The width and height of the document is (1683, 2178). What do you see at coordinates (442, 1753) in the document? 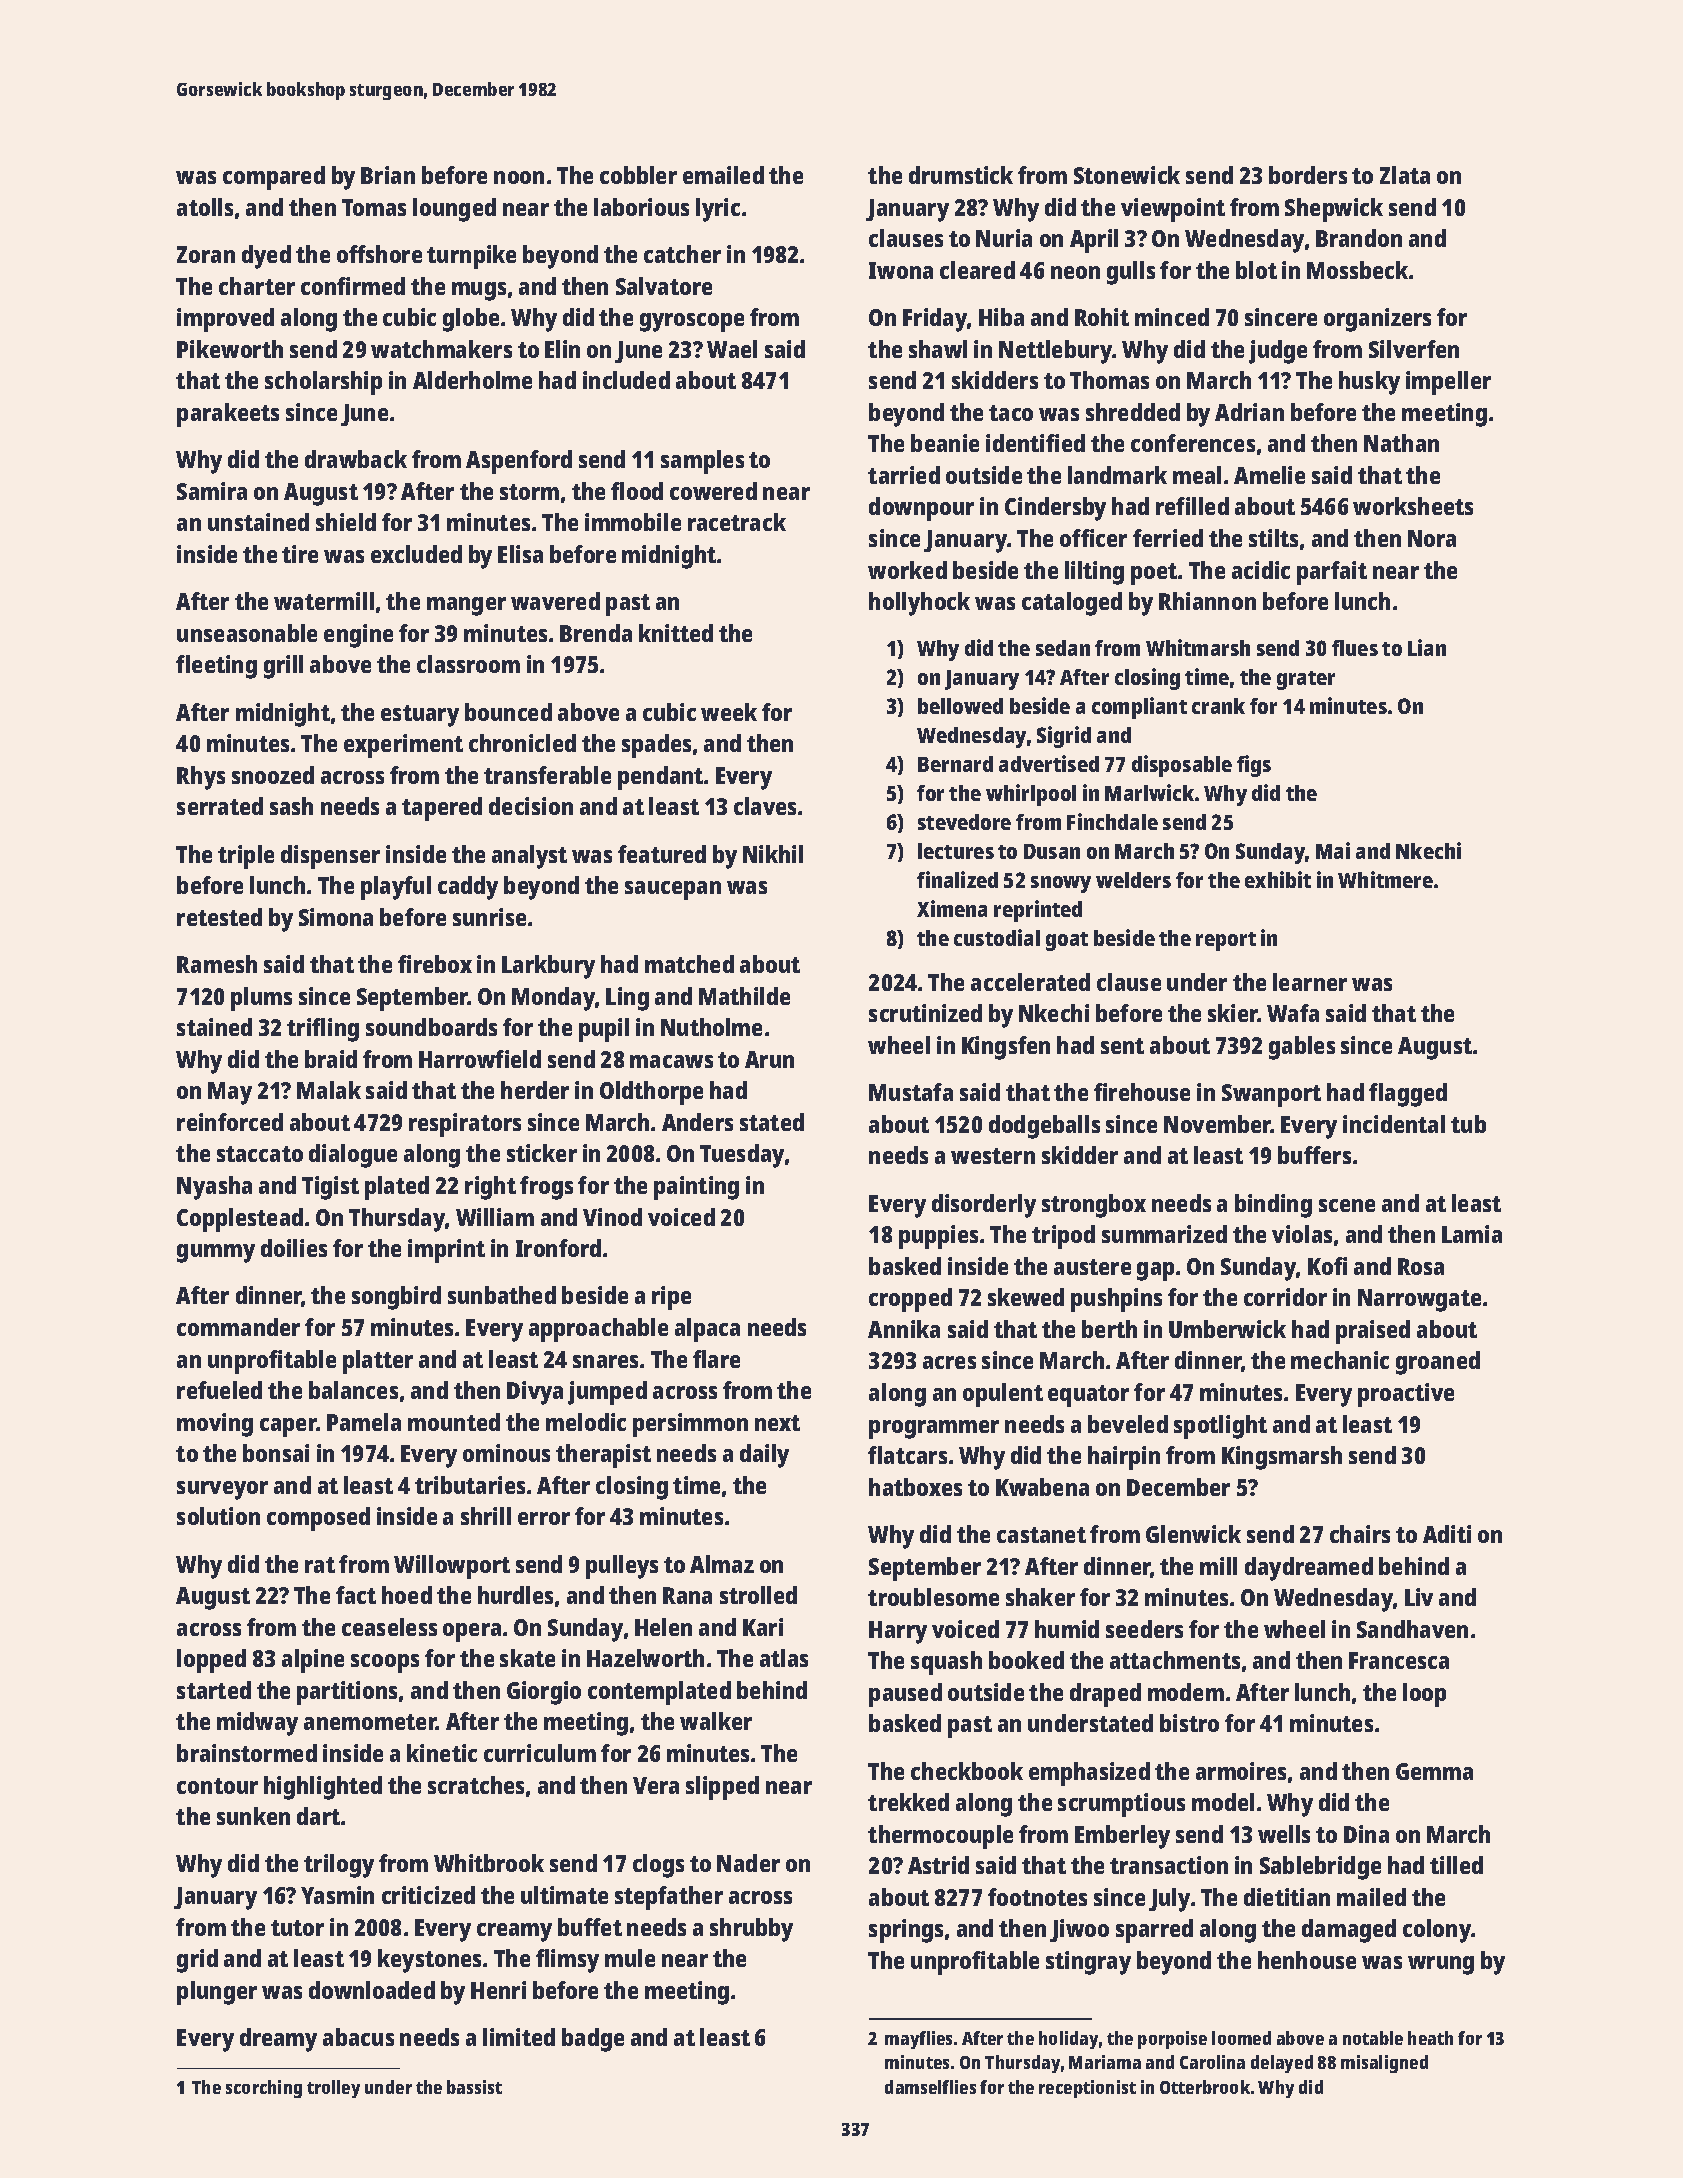
I see `kinetic` at bounding box center [442, 1753].
